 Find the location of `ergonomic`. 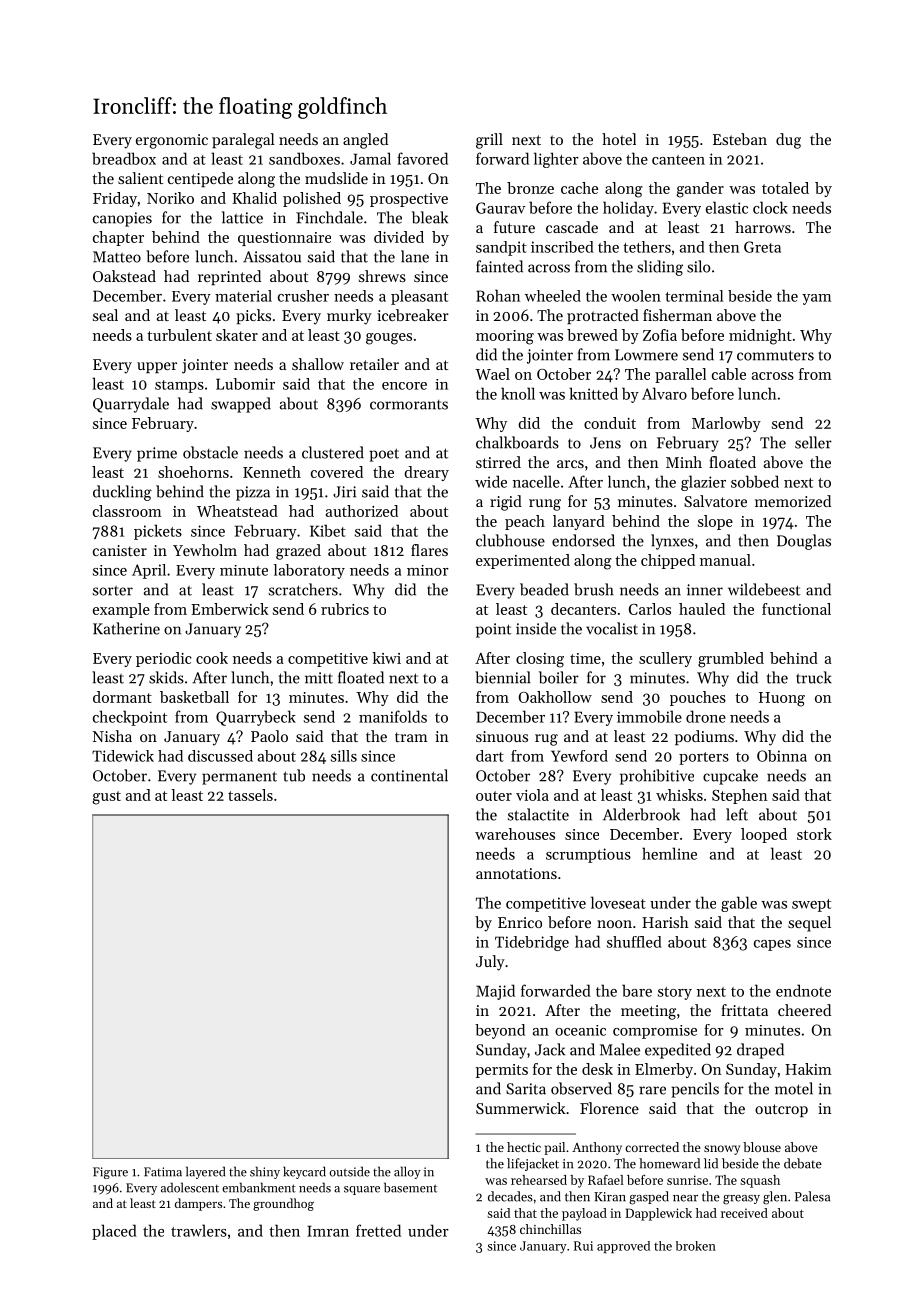

ergonomic is located at coordinates (172, 141).
